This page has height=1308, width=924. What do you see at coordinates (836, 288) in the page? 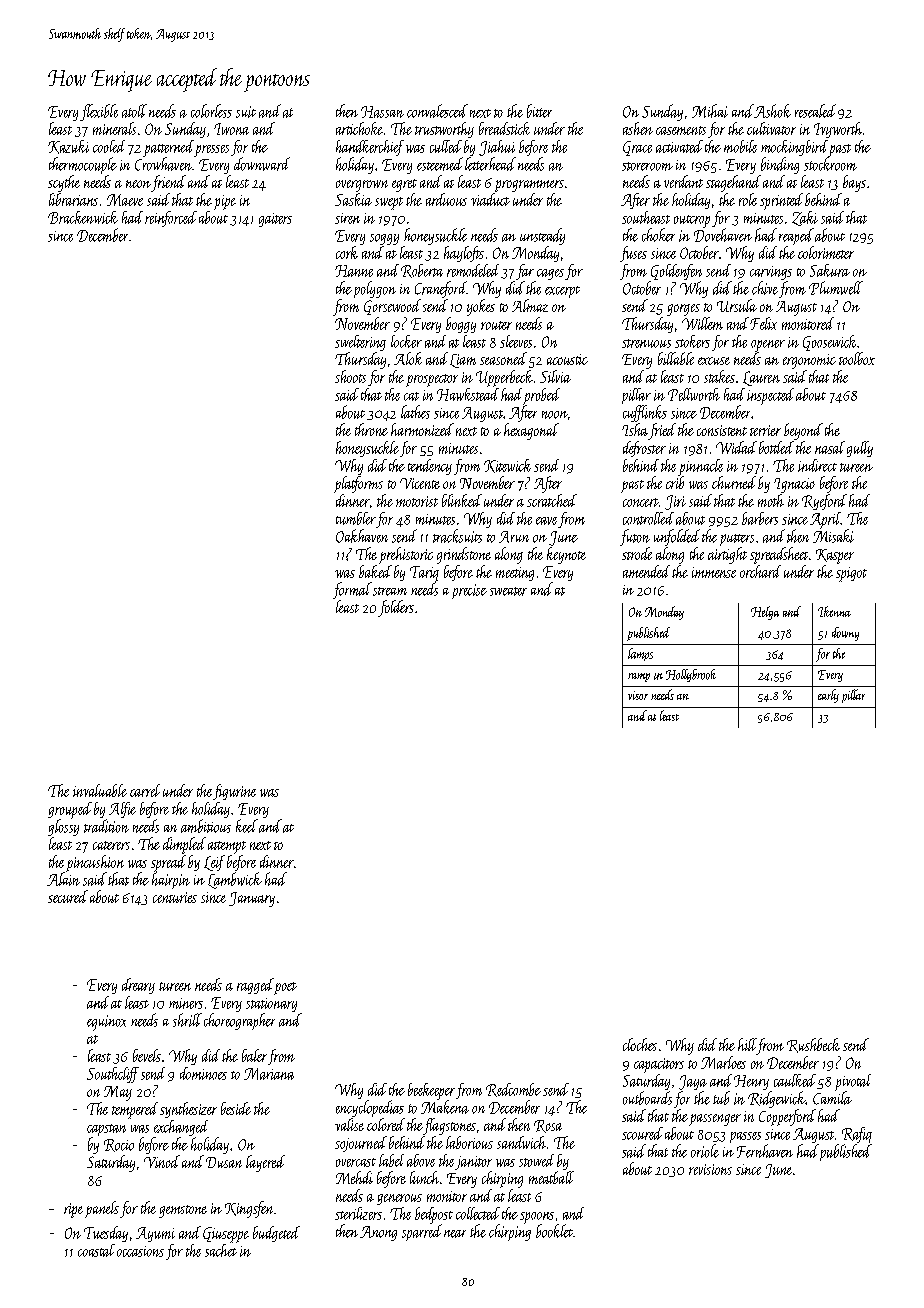
I see `Plumwell` at bounding box center [836, 288].
